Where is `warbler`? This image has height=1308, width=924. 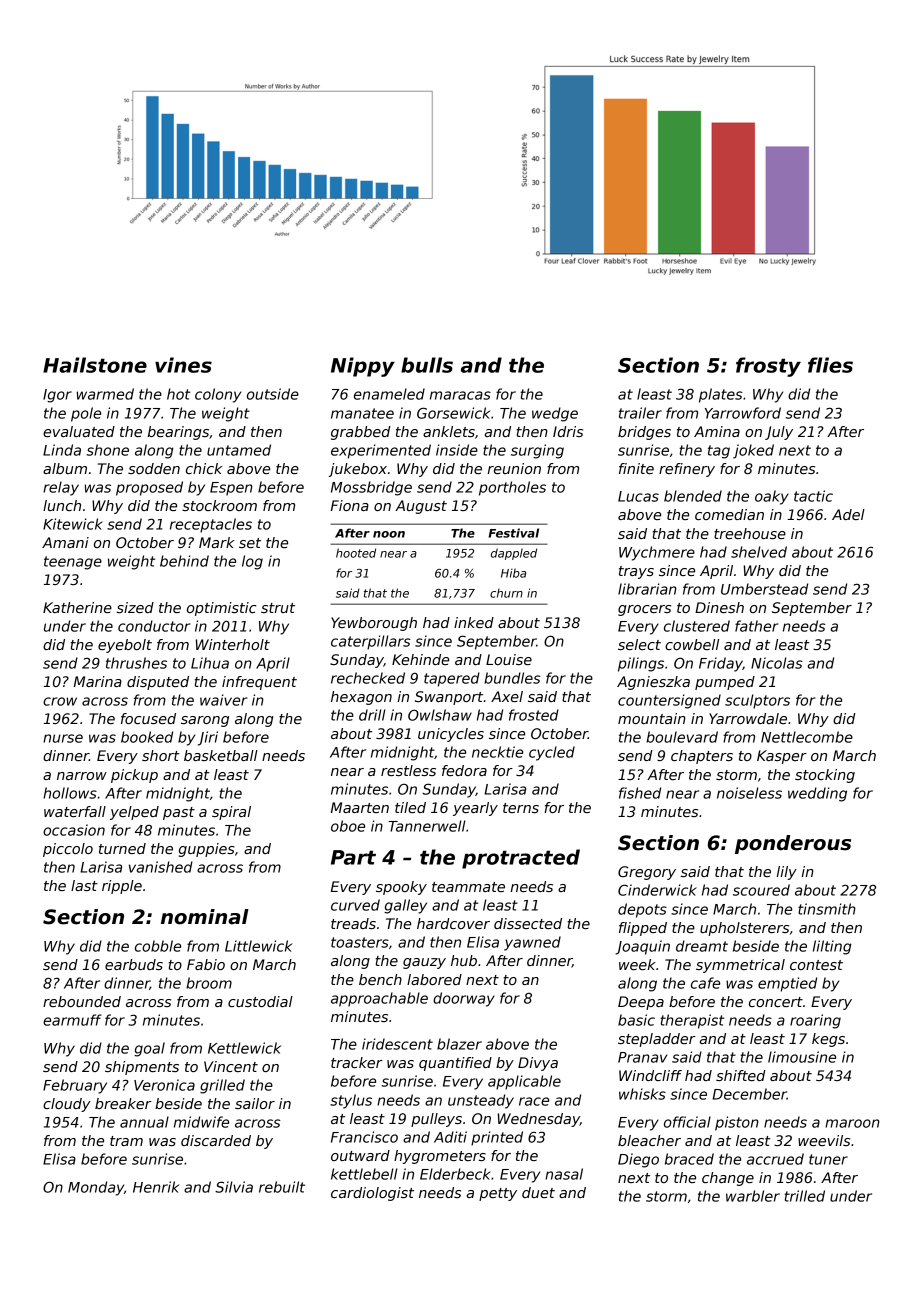
warbler is located at coordinates (753, 1196).
